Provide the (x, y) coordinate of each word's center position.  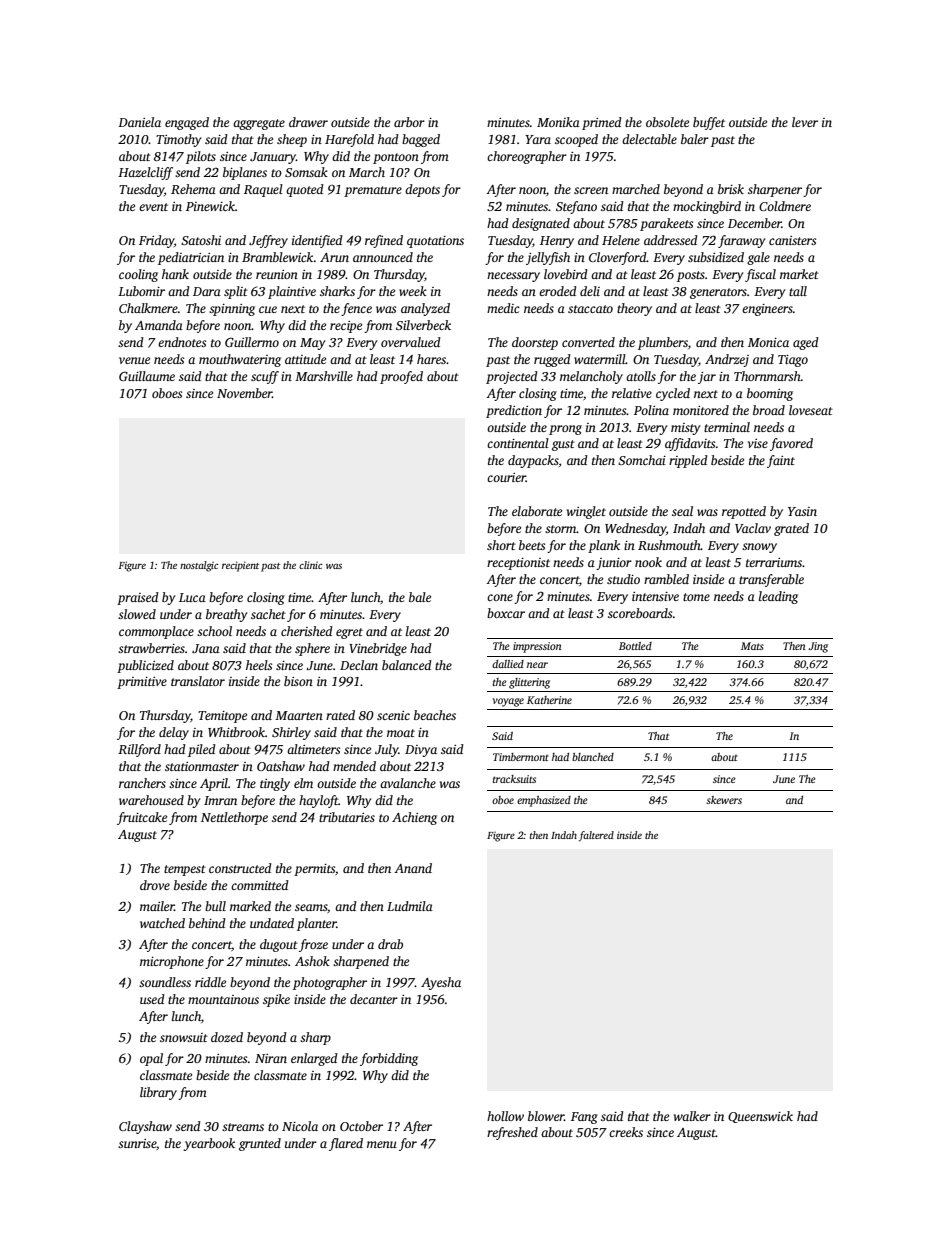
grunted (260, 1144)
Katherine (549, 700)
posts (691, 276)
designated (541, 224)
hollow (505, 1116)
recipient (240, 566)
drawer (308, 122)
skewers (724, 800)
